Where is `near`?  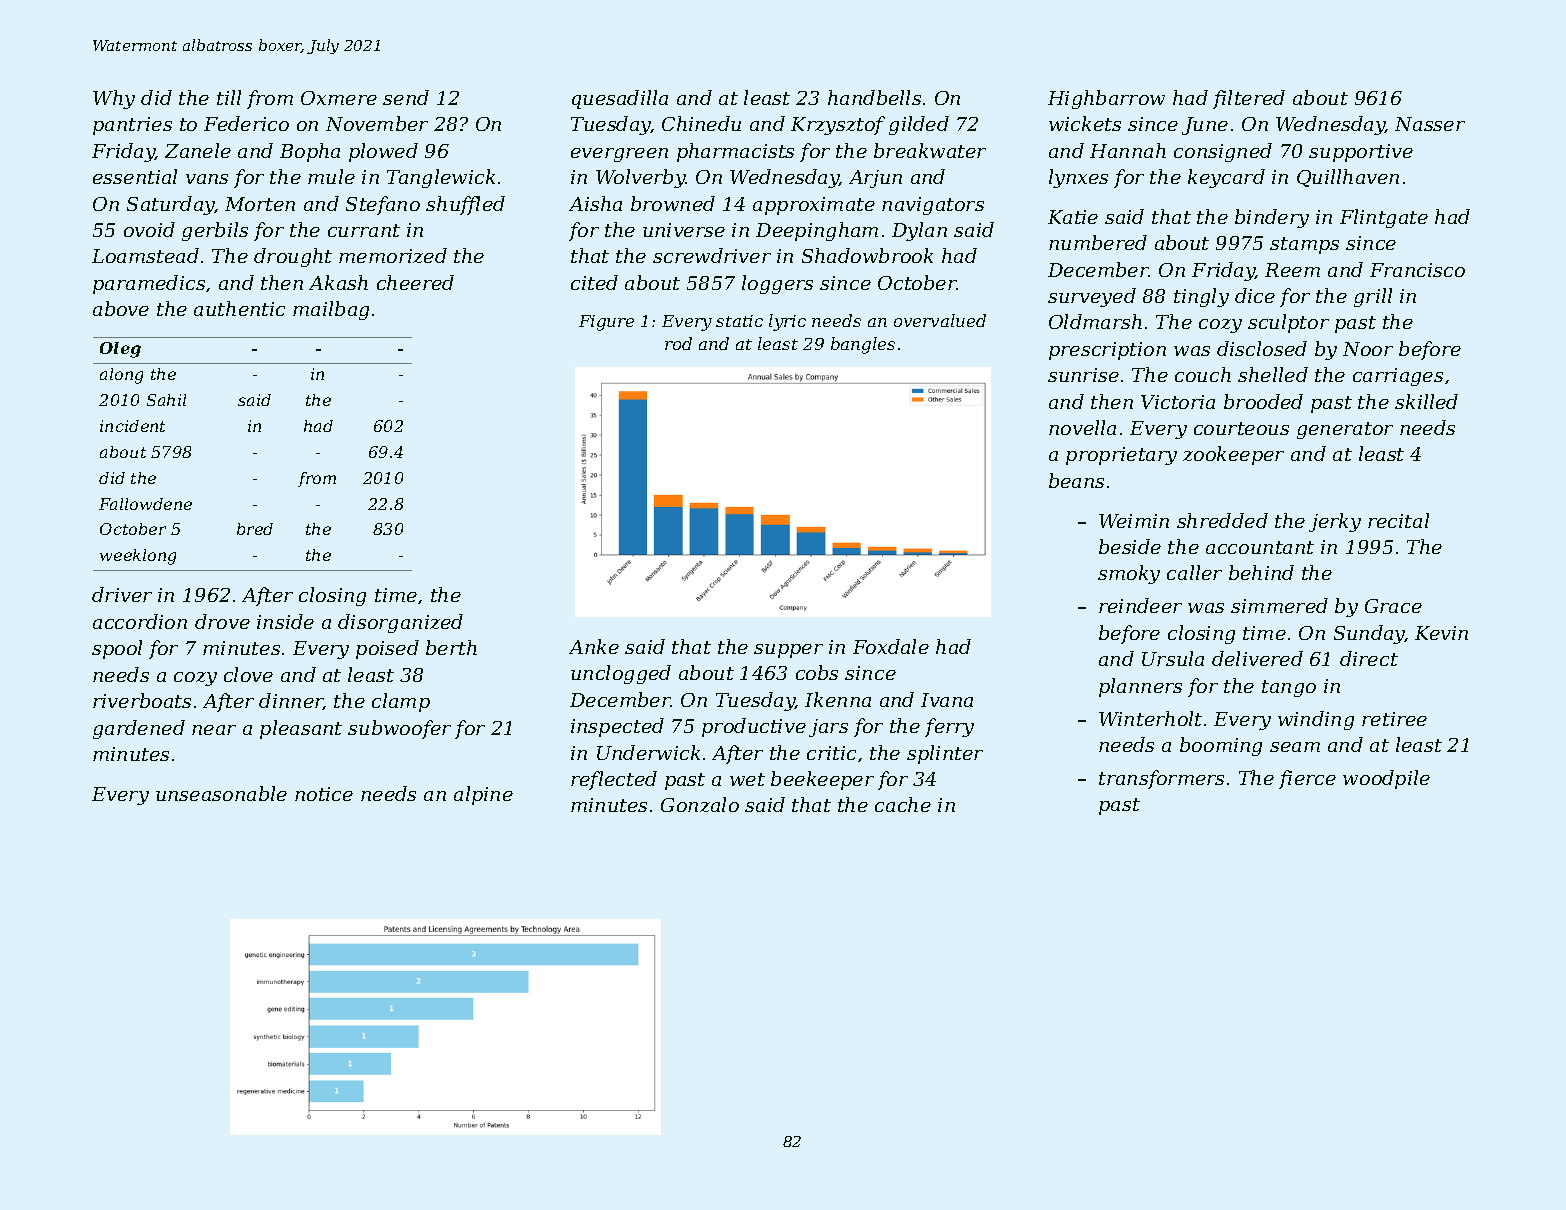 near is located at coordinates (214, 730).
